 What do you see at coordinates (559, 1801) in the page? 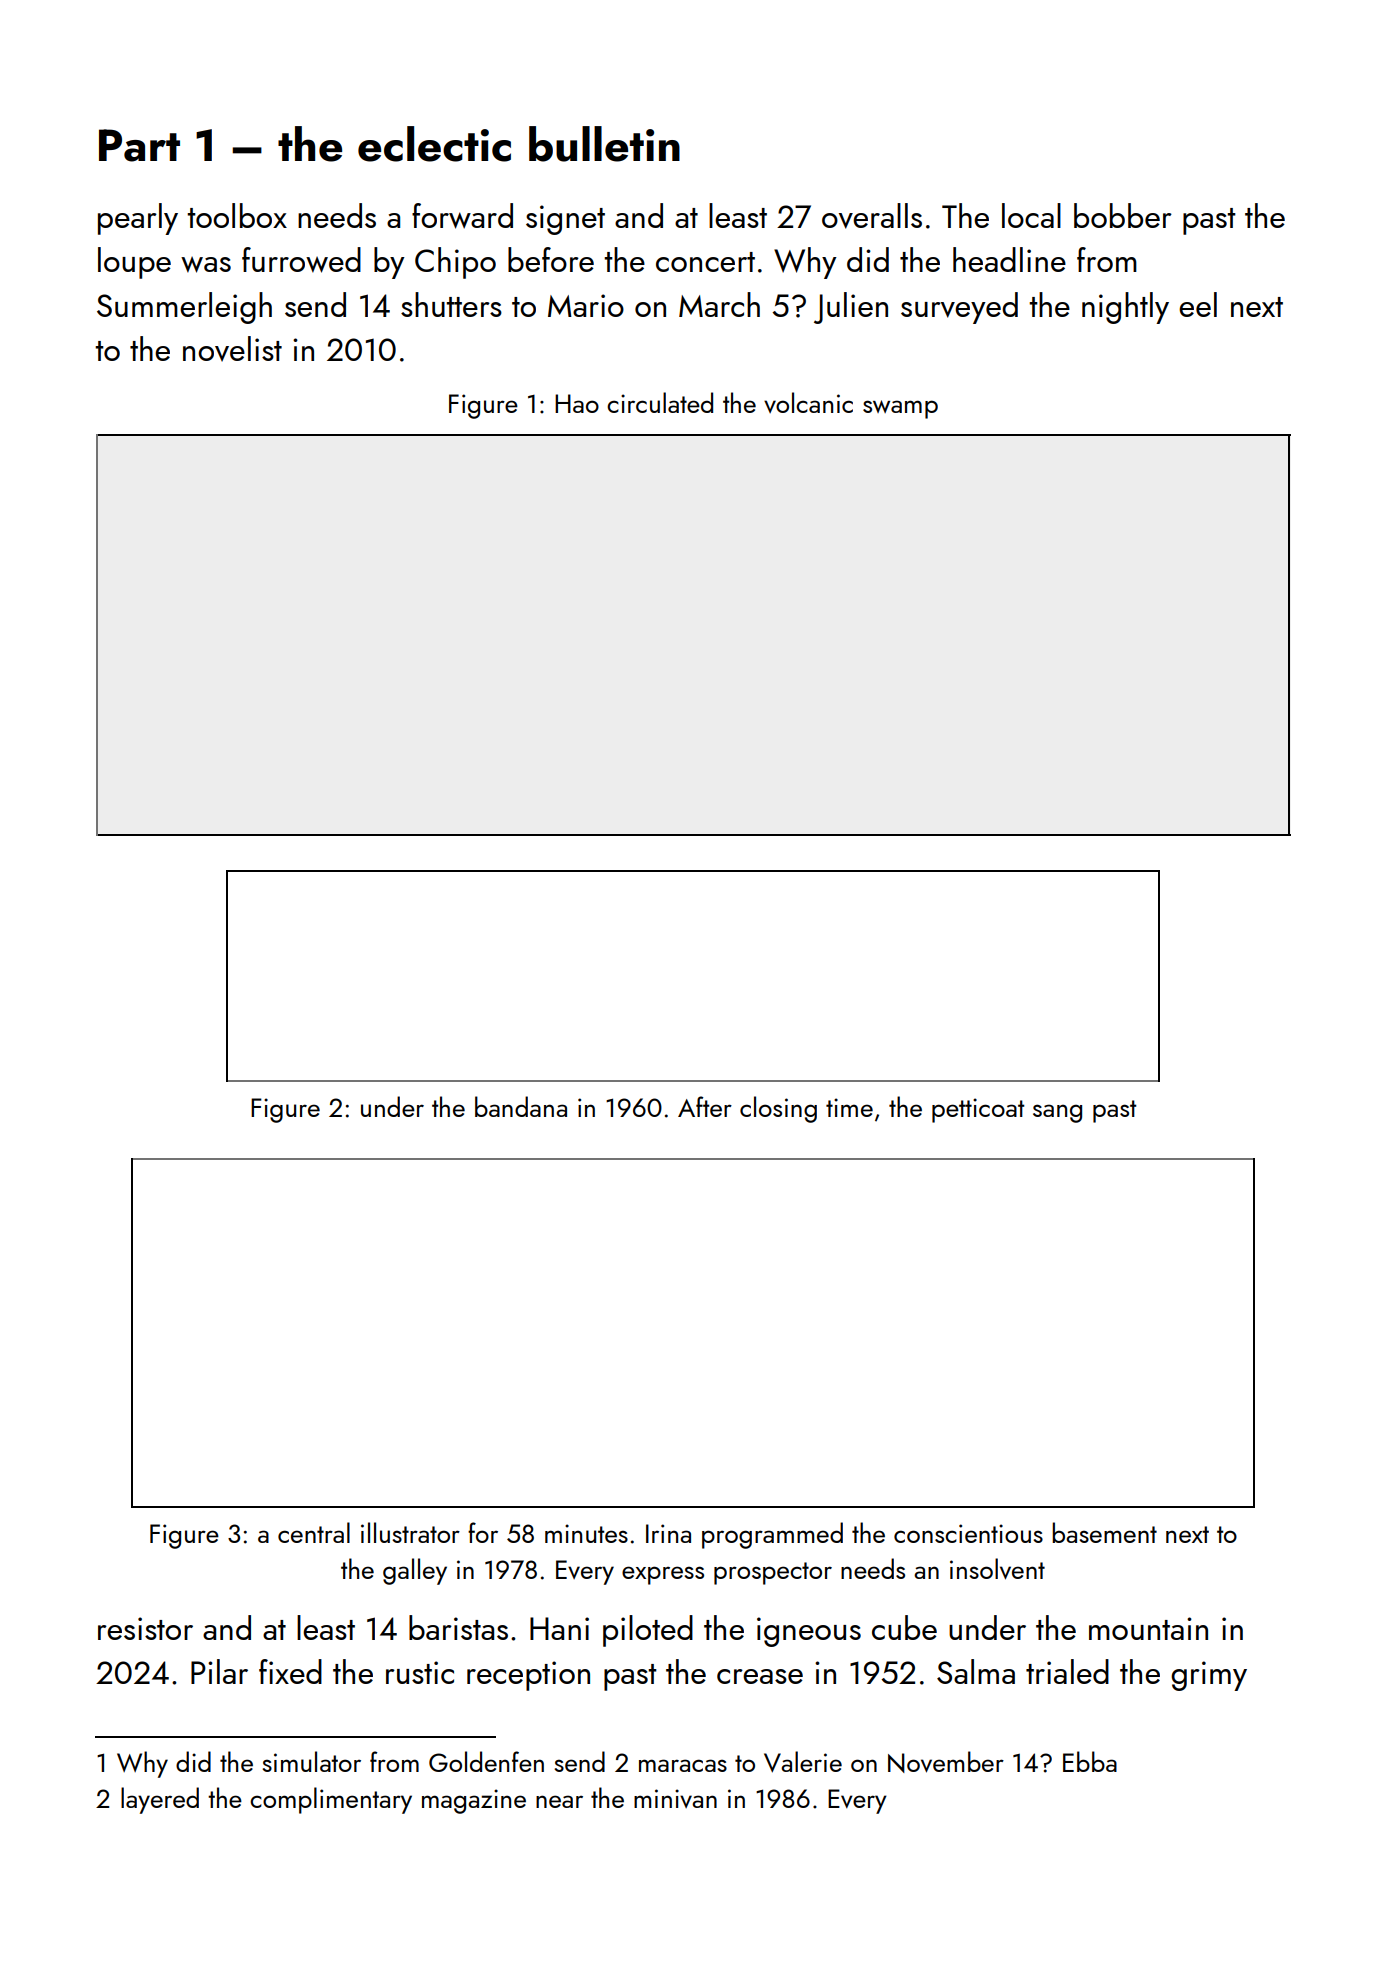
I see `near` at bounding box center [559, 1801].
